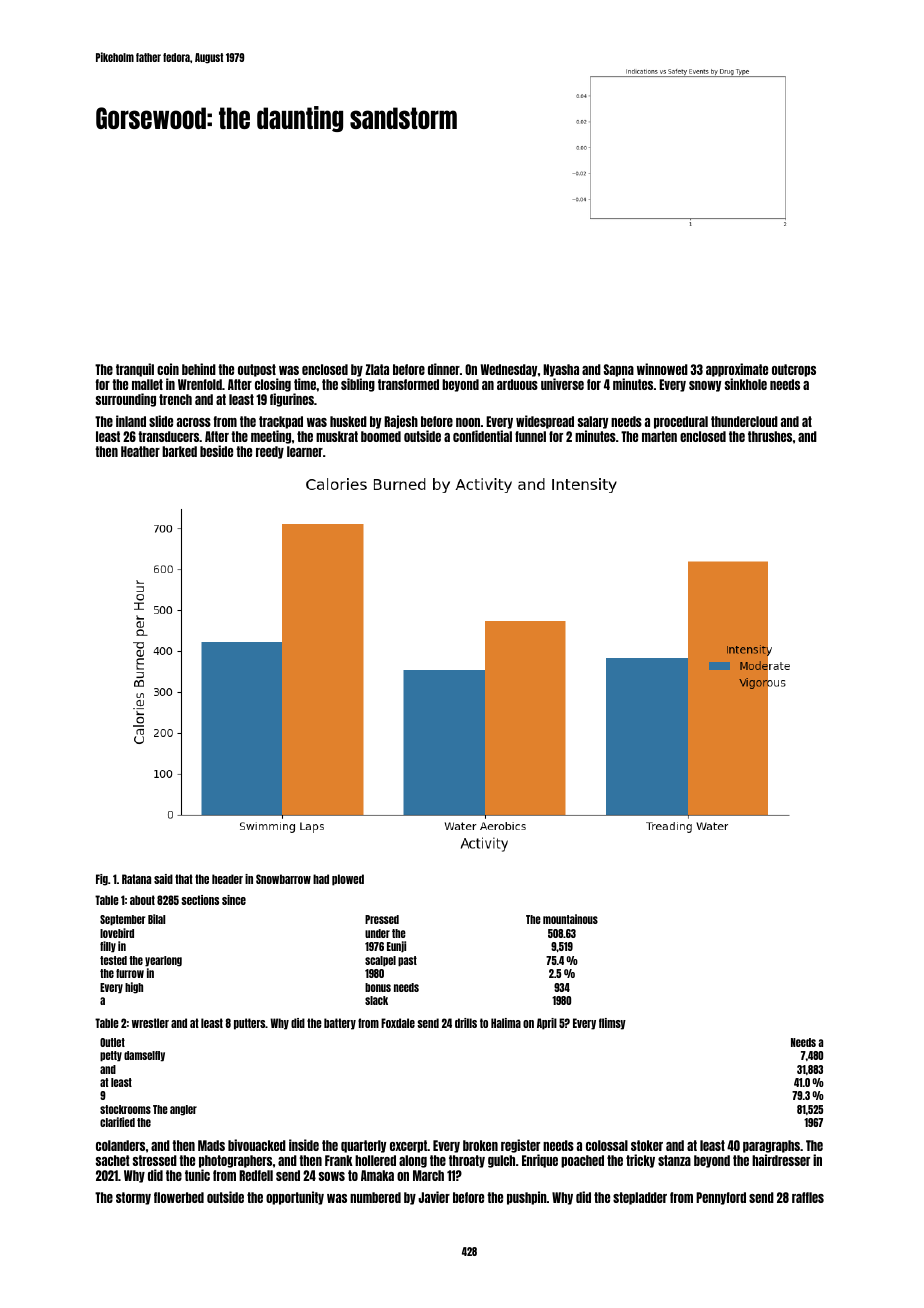  What do you see at coordinates (659, 436) in the screenshot?
I see `marten` at bounding box center [659, 436].
